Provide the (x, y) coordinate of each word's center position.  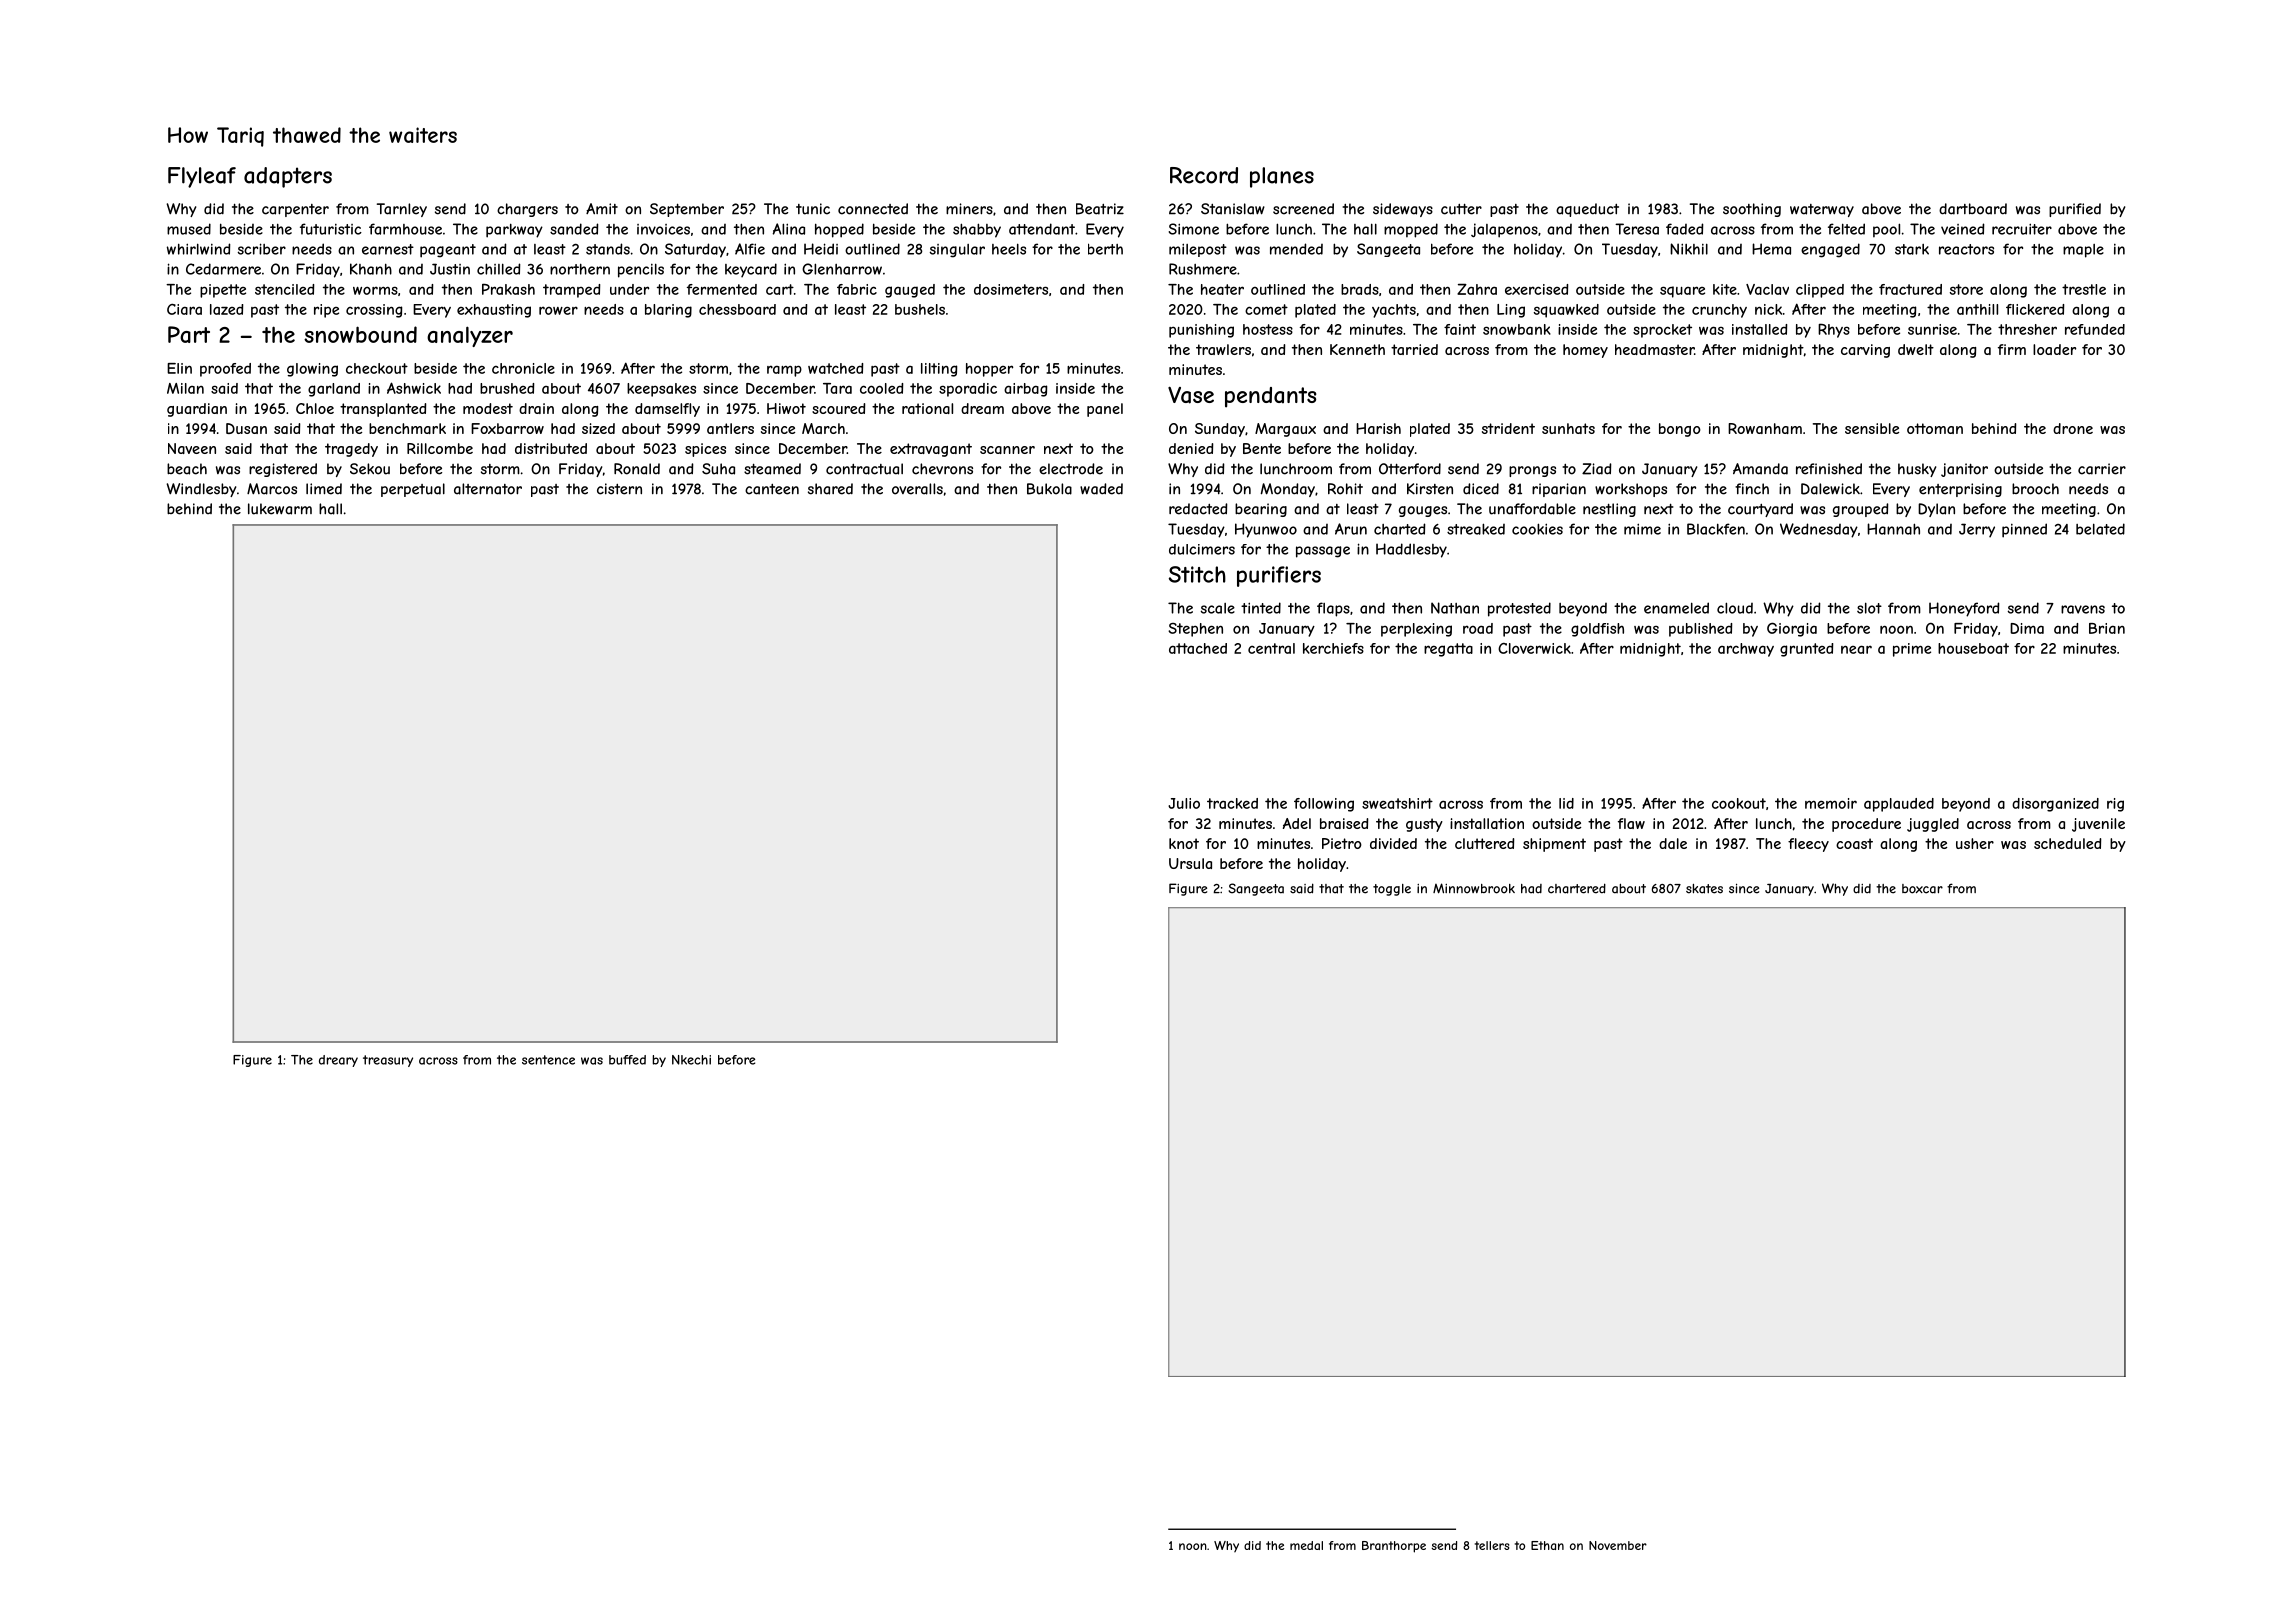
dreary (338, 1061)
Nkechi (691, 1060)
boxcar (1922, 889)
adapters (288, 177)
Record (1204, 175)
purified (2075, 210)
